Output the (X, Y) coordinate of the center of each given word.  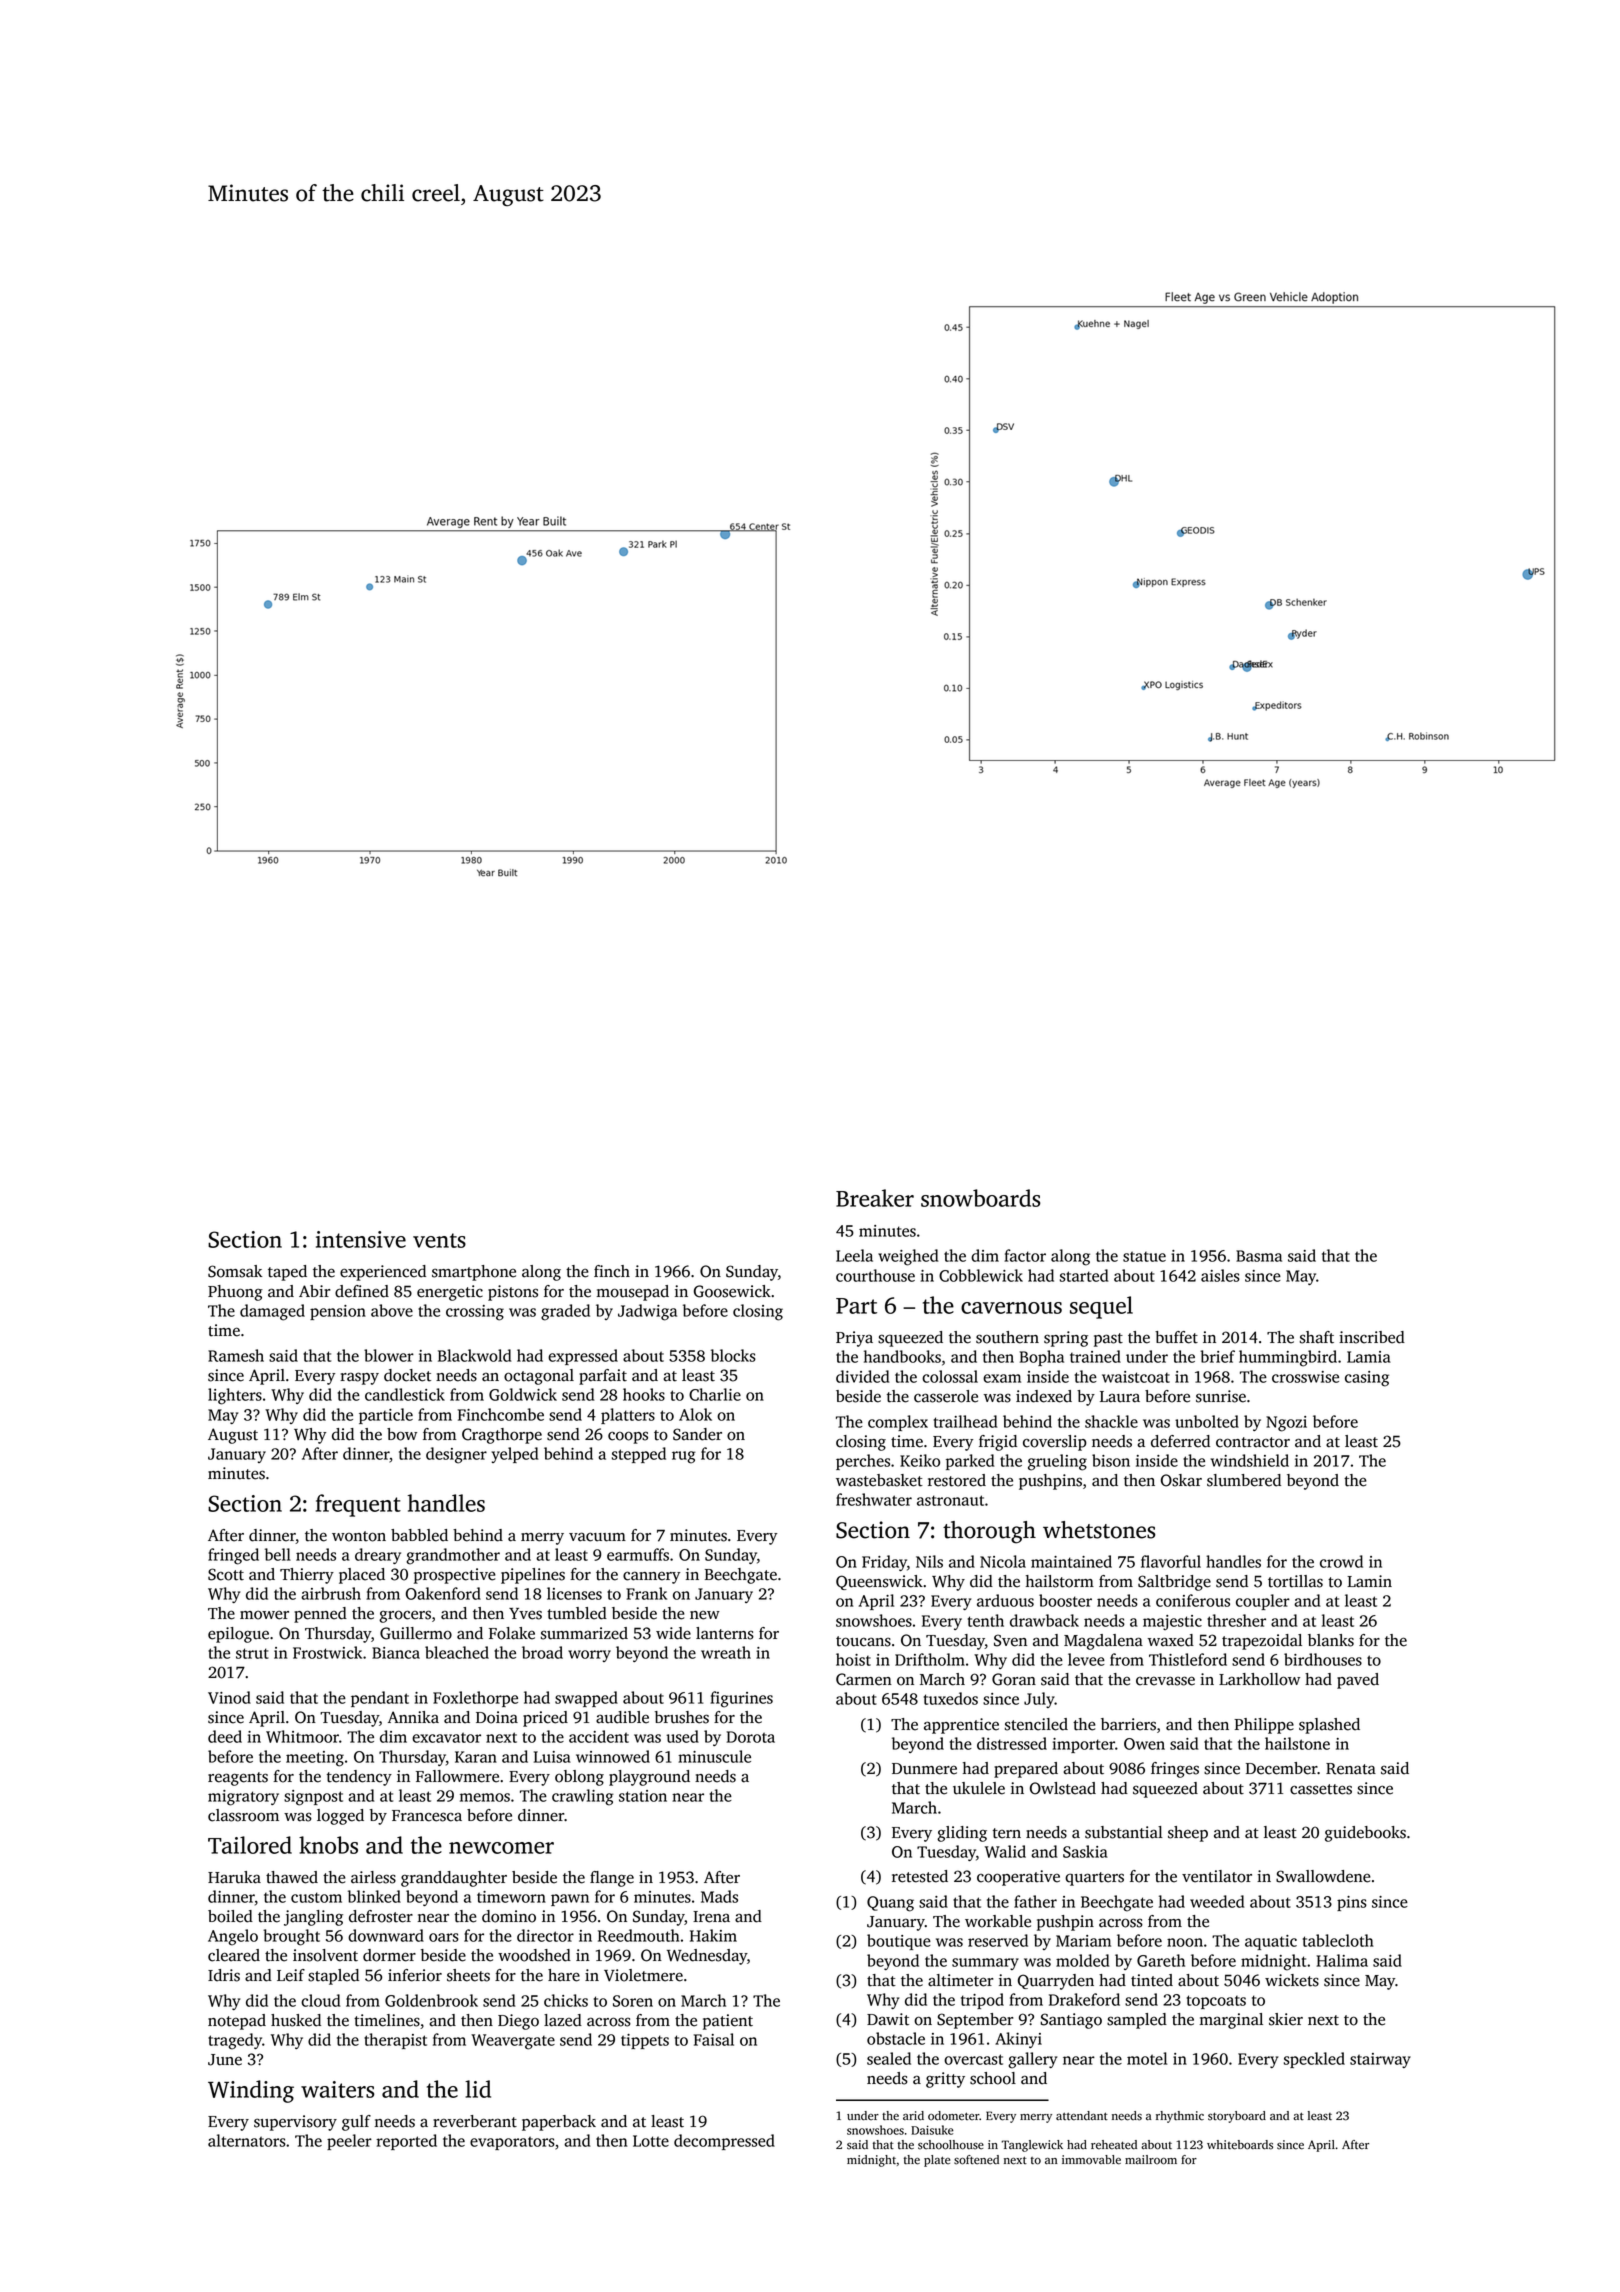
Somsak (235, 1271)
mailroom (1151, 2160)
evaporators (512, 2143)
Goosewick (732, 1291)
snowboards (980, 1198)
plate (937, 2161)
